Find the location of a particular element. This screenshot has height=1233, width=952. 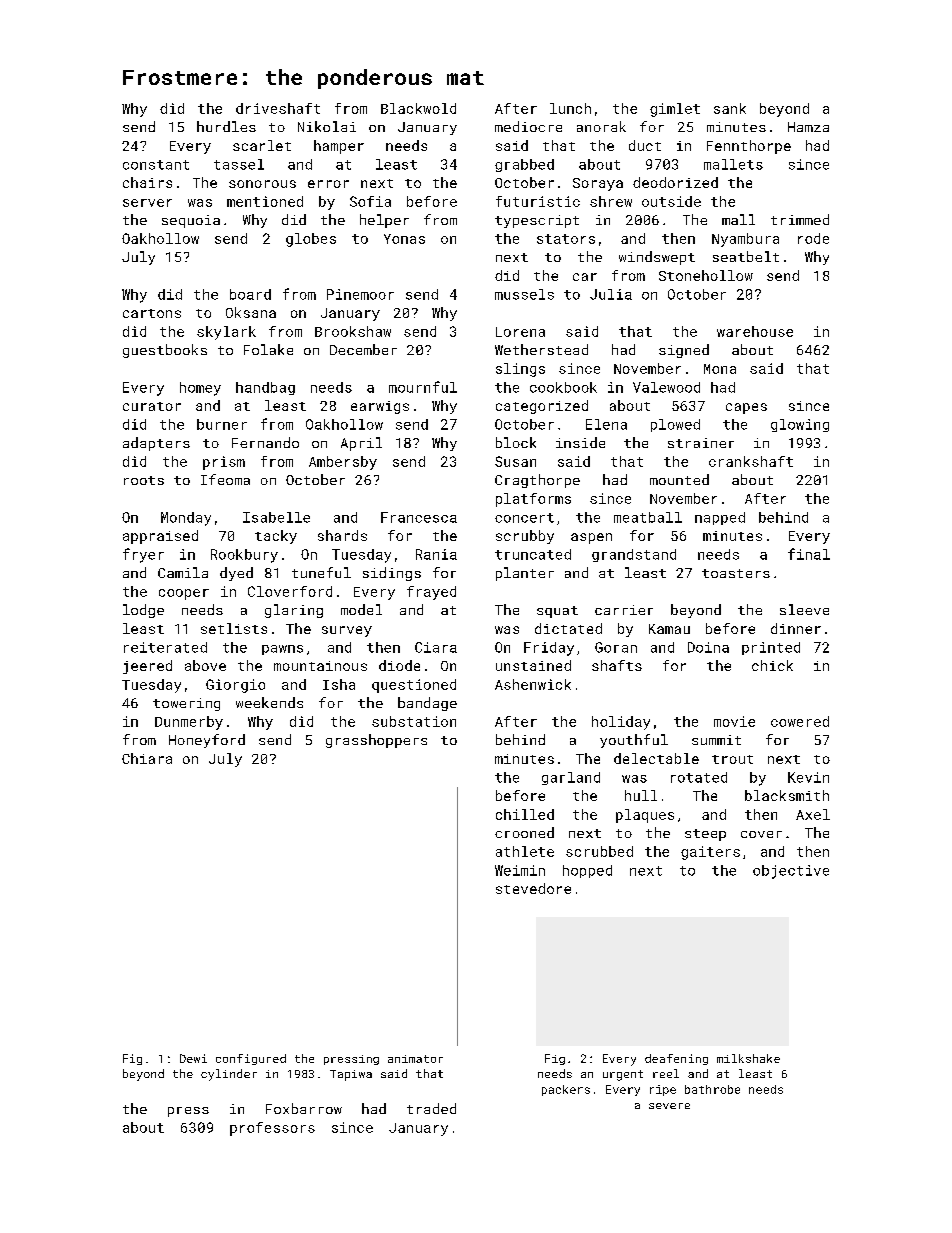

cylinder is located at coordinates (229, 1075).
